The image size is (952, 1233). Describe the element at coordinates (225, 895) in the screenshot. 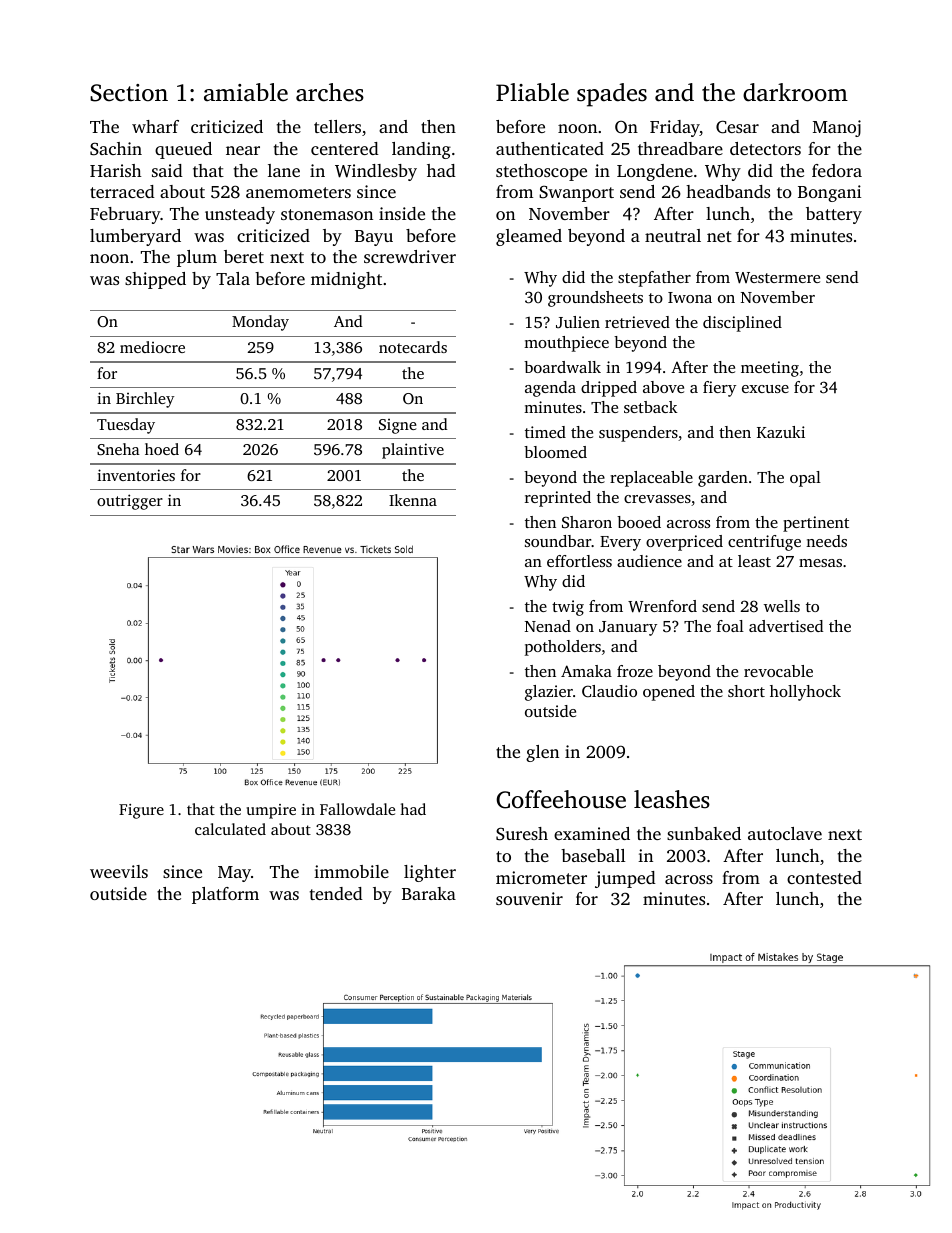

I see `platform` at that location.
